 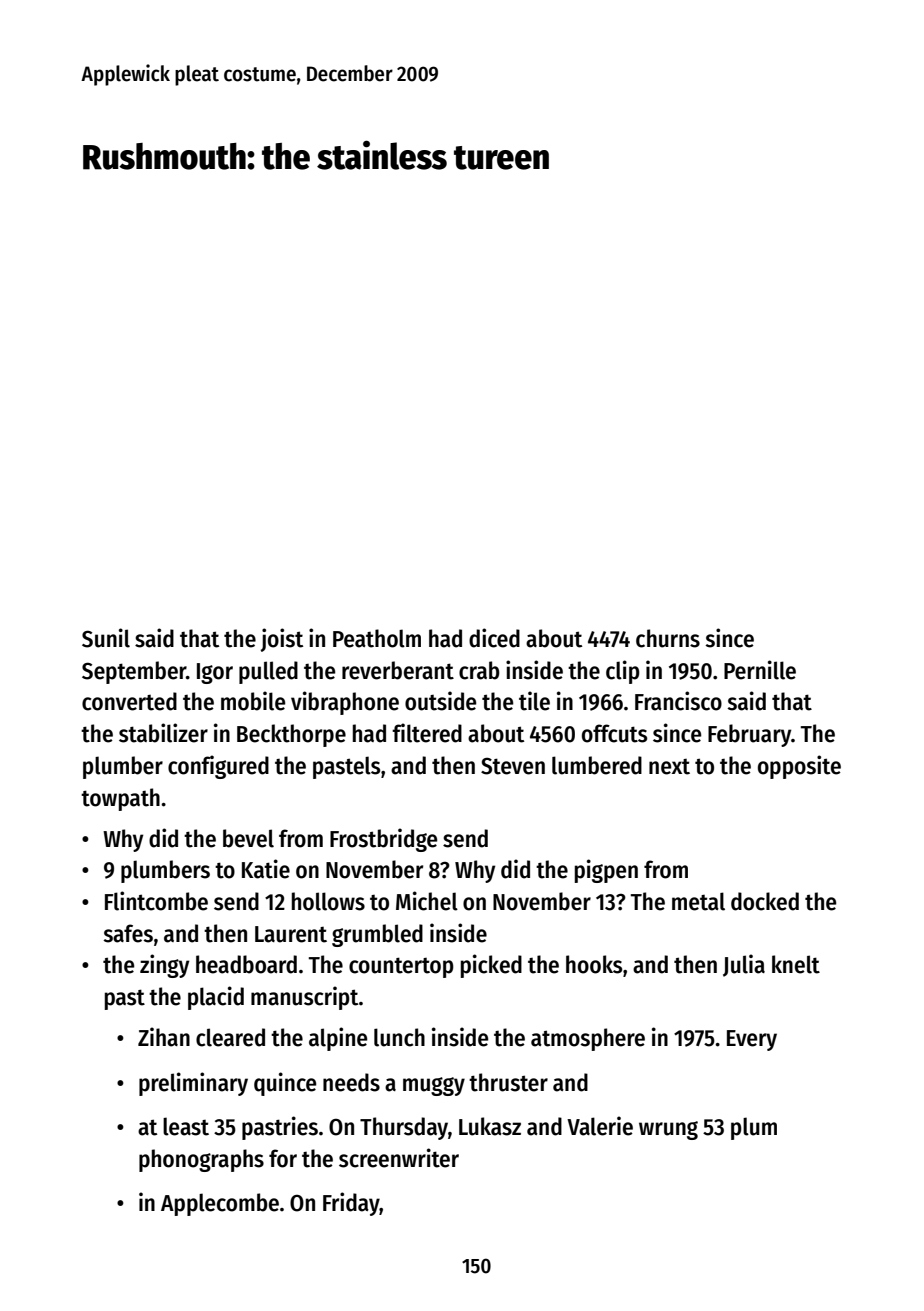 What do you see at coordinates (216, 998) in the document?
I see `placid` at bounding box center [216, 998].
